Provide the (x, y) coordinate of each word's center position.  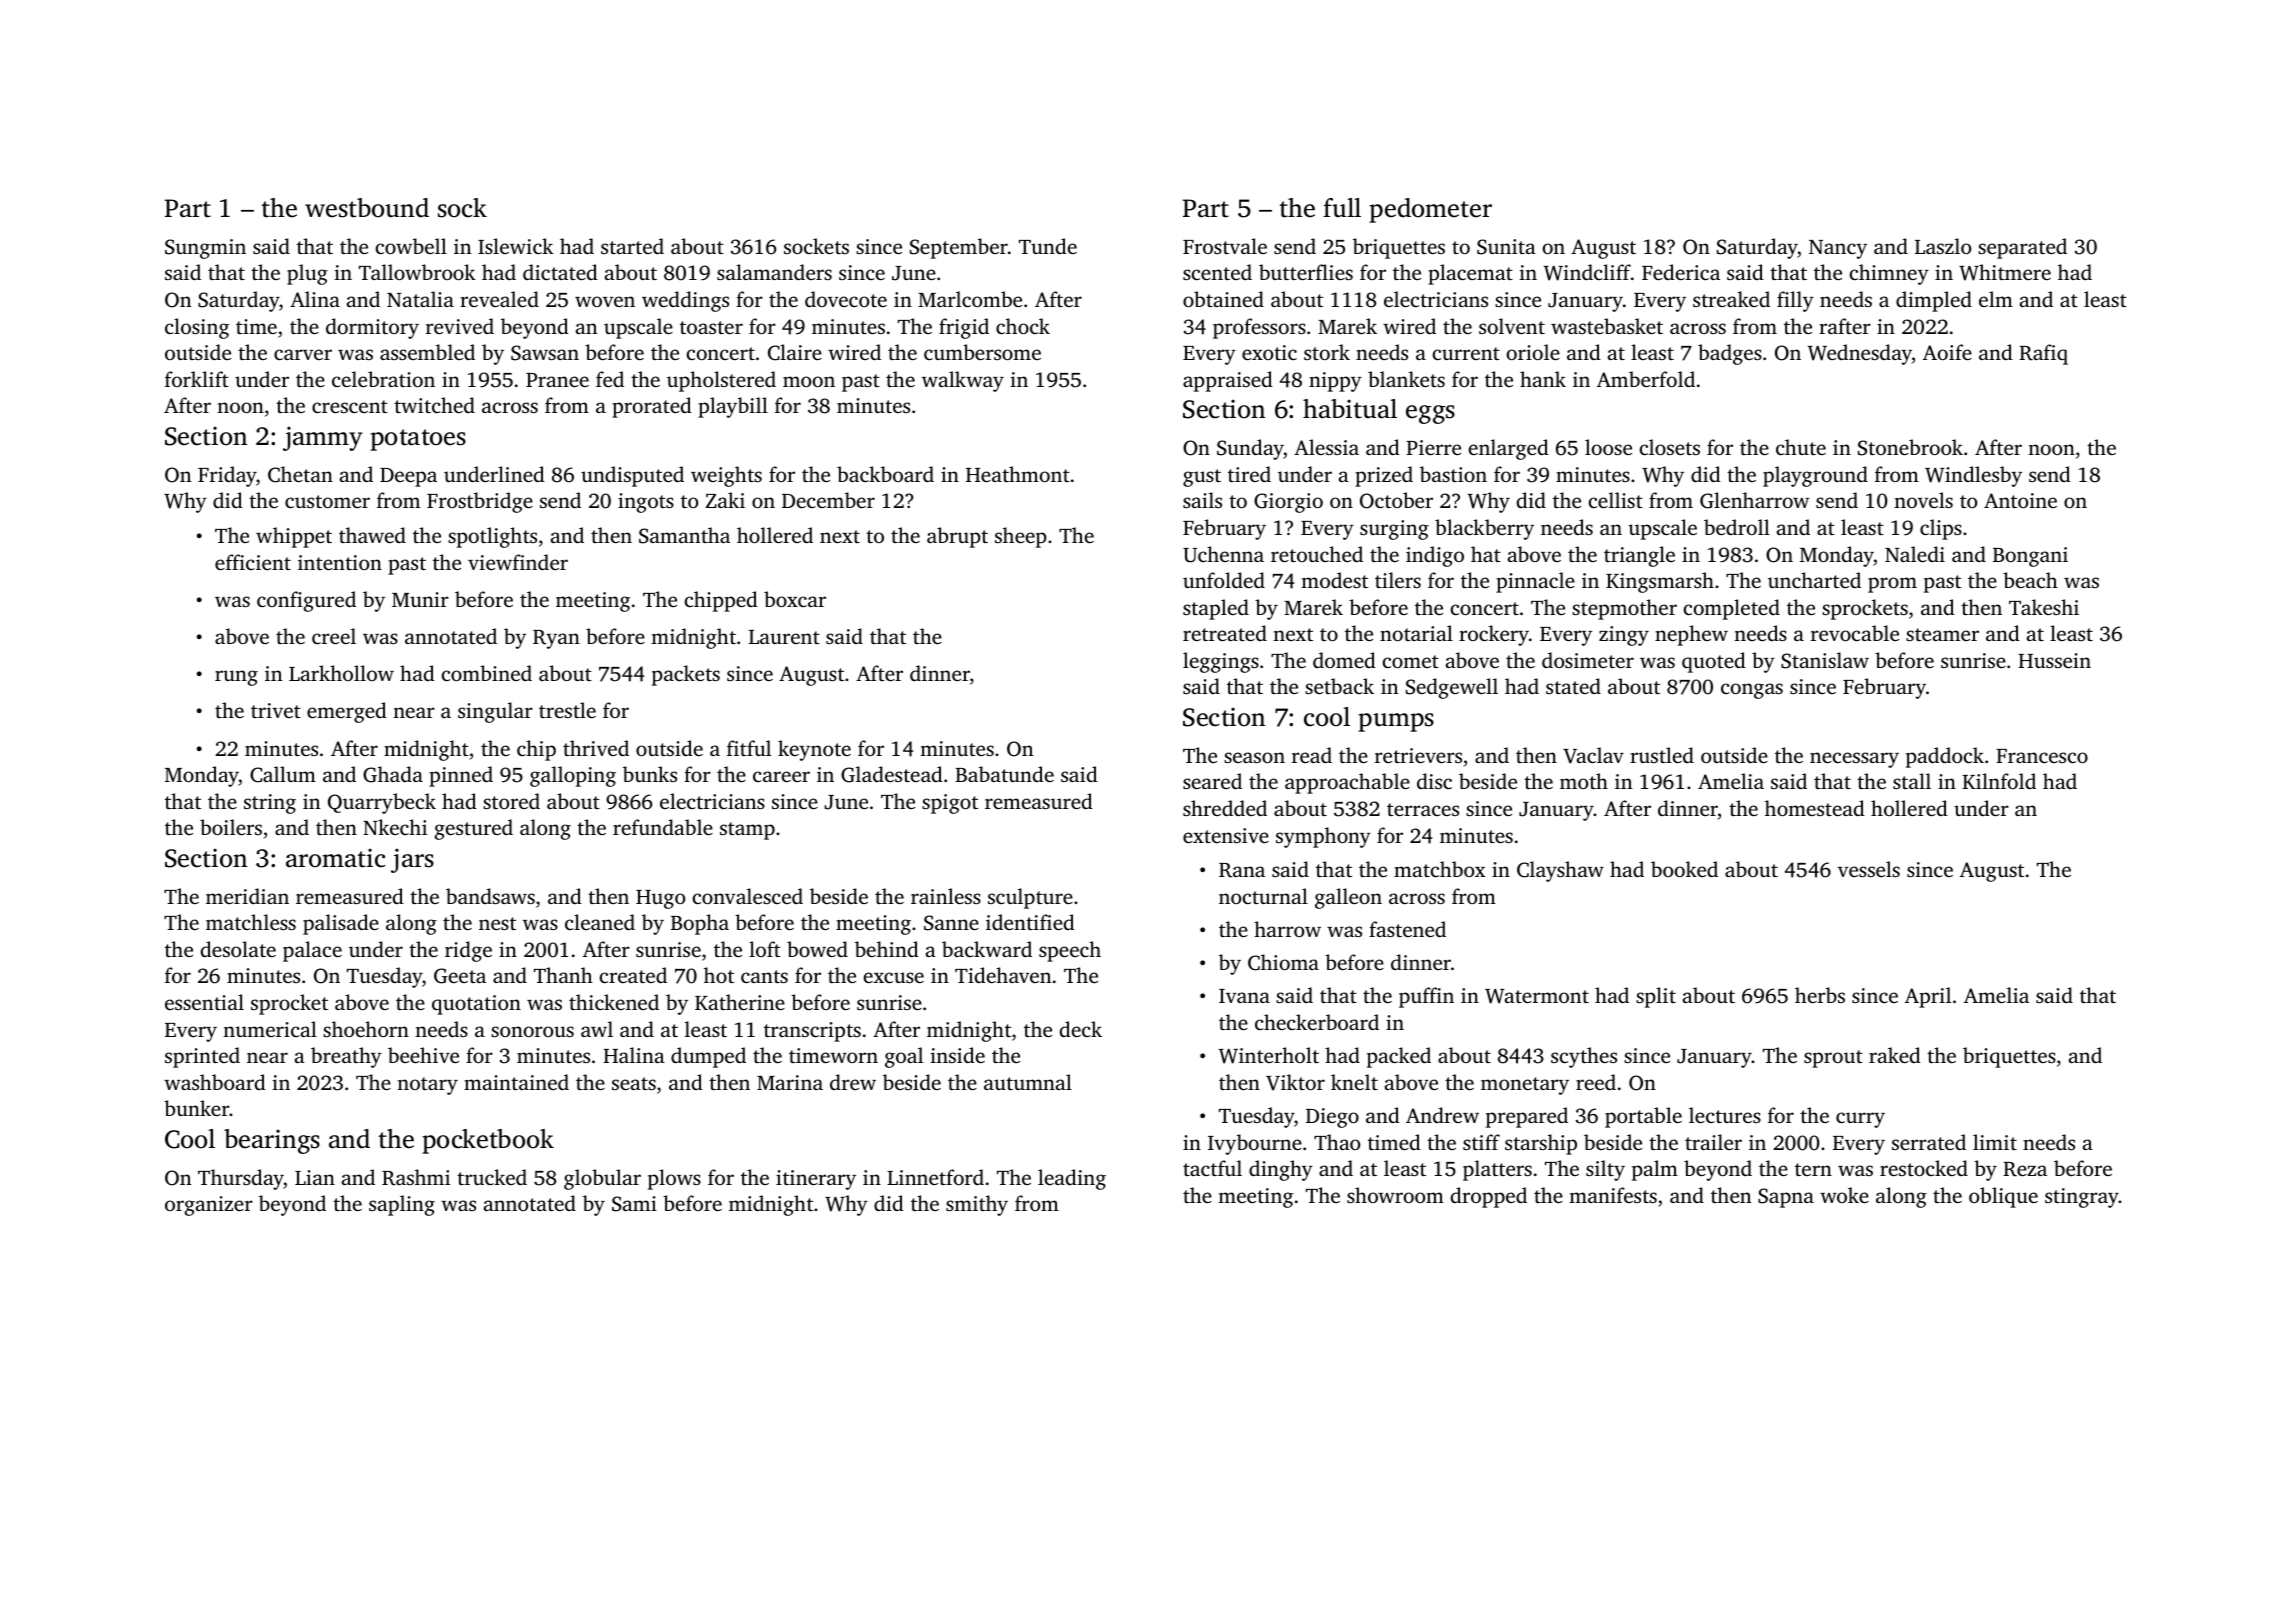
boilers (231, 827)
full (1342, 207)
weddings (685, 301)
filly (1795, 301)
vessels (1869, 869)
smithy (977, 1205)
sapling (402, 1205)
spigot (950, 804)
